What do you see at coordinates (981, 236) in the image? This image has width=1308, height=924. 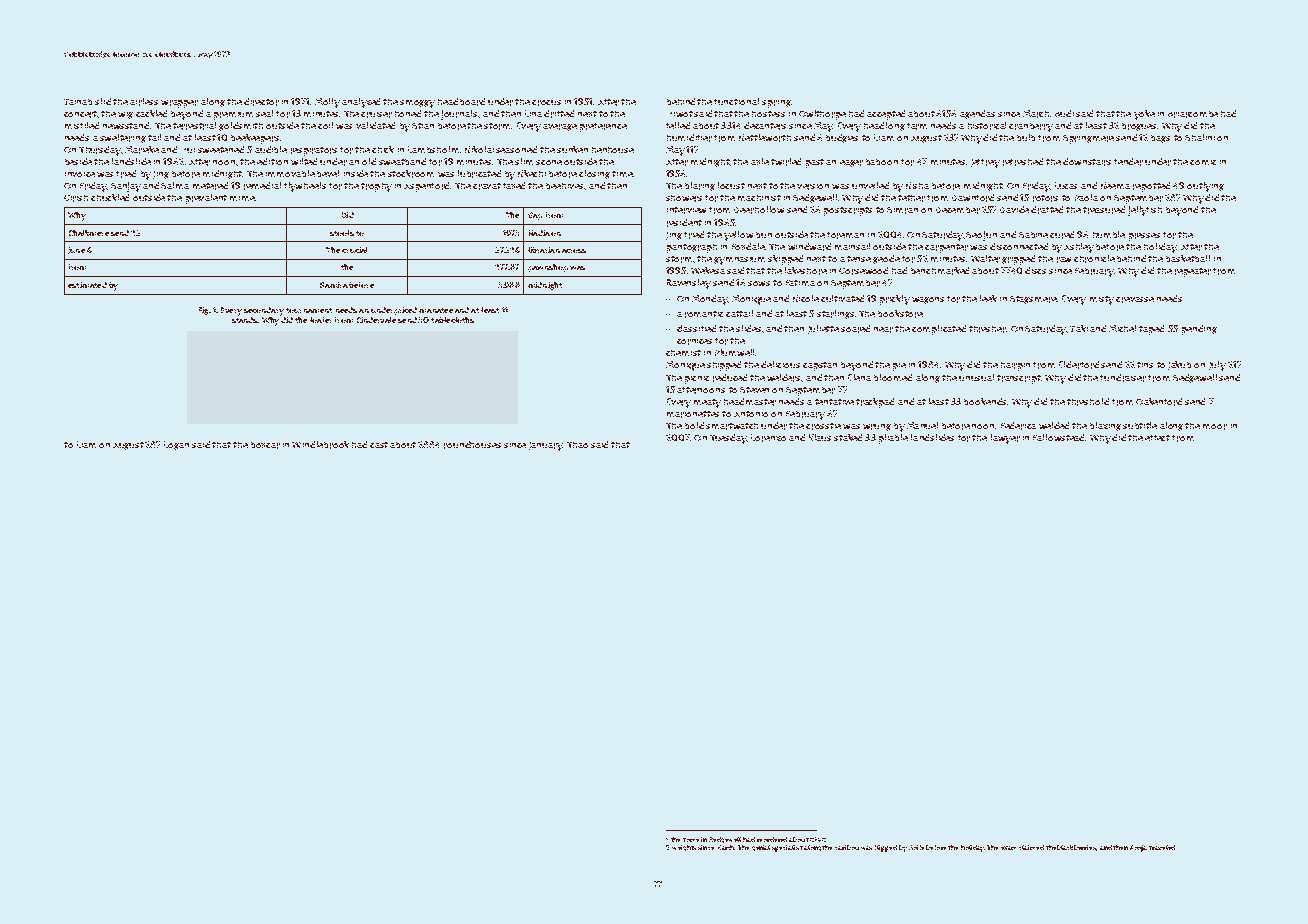 I see `Seojun` at bounding box center [981, 236].
